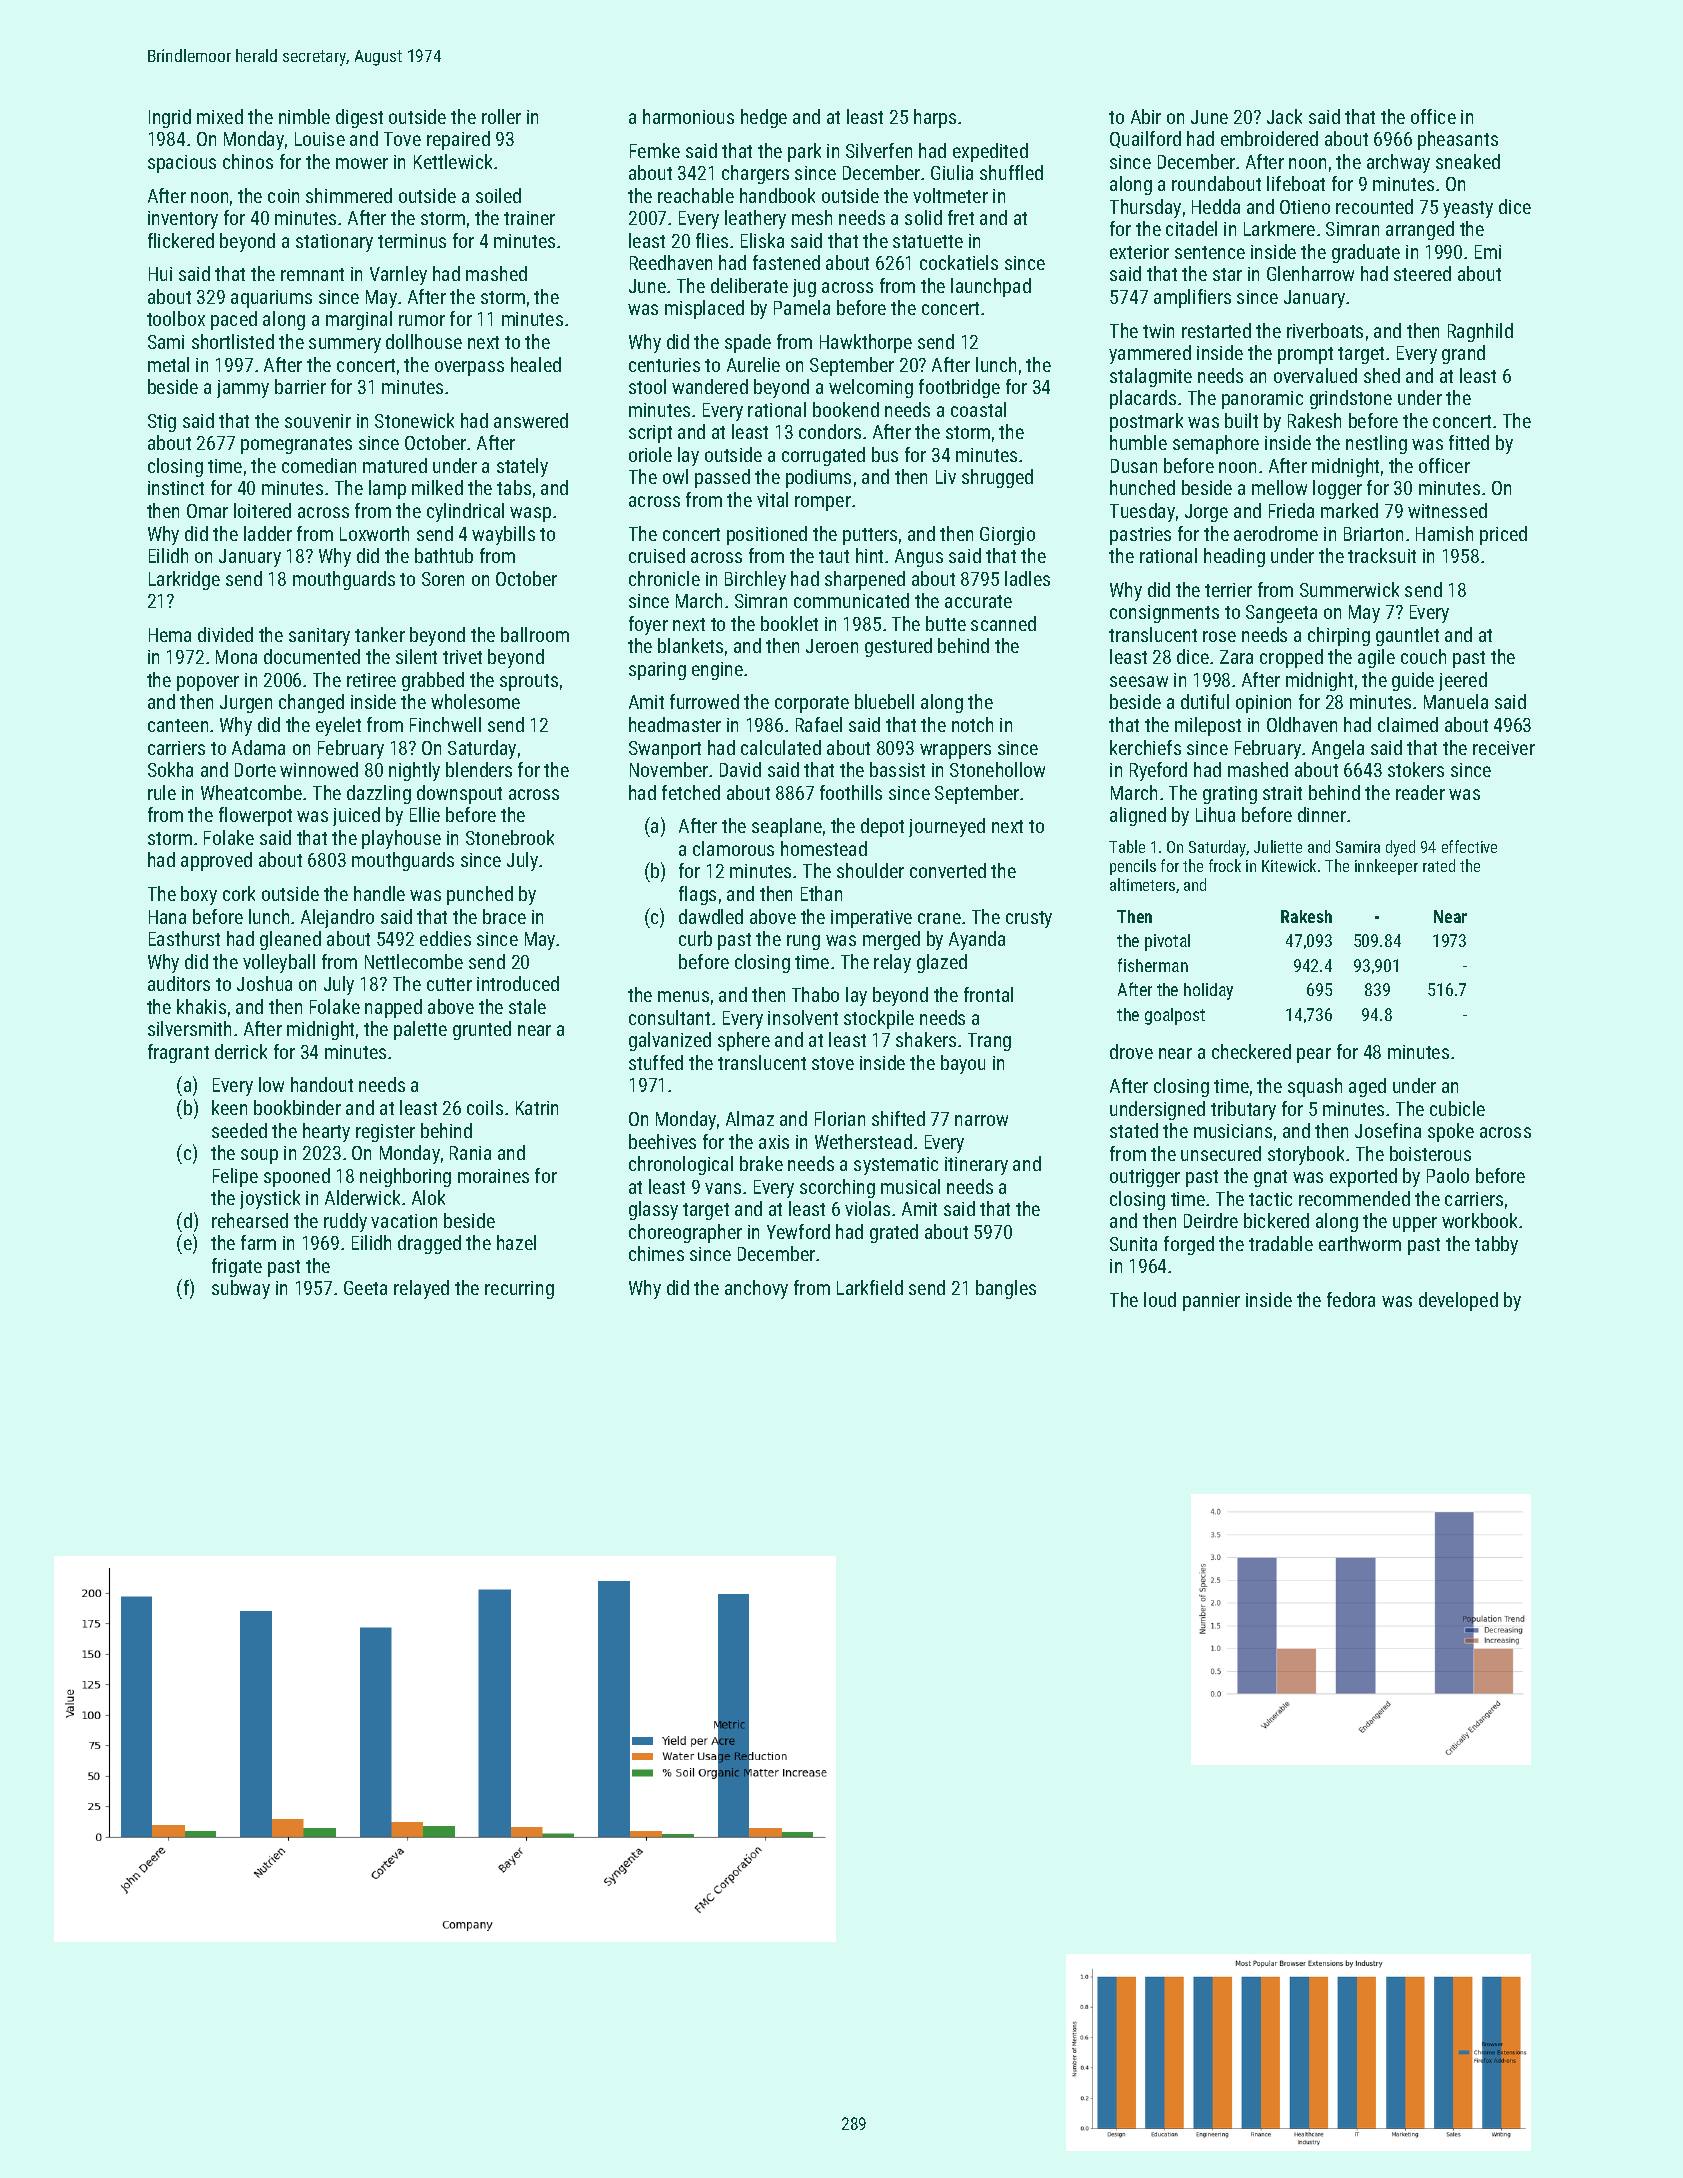 This document has height=2178, width=1683. Describe the element at coordinates (449, 984) in the document. I see `cutter` at that location.
